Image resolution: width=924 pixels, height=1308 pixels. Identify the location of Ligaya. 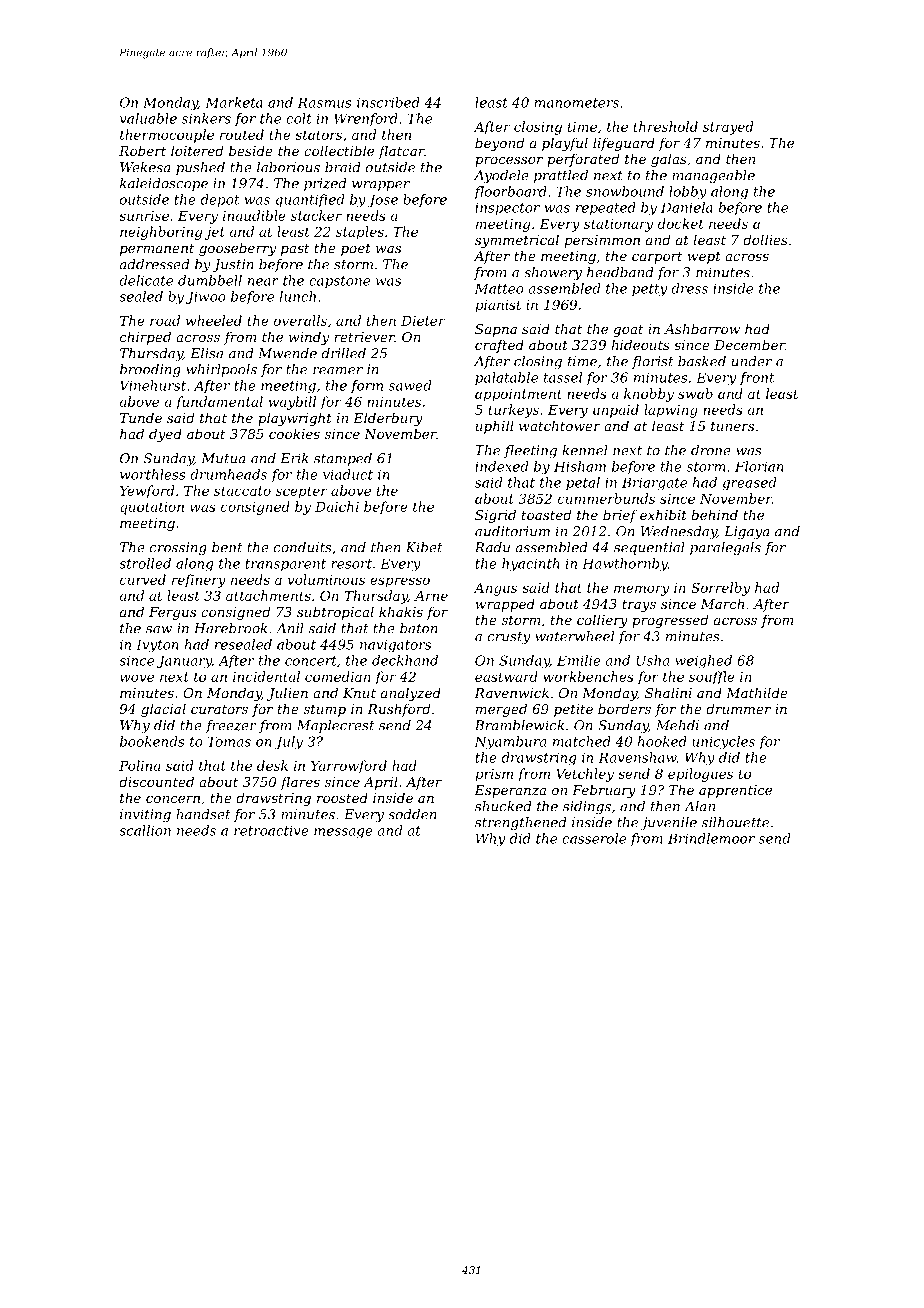
(747, 532).
